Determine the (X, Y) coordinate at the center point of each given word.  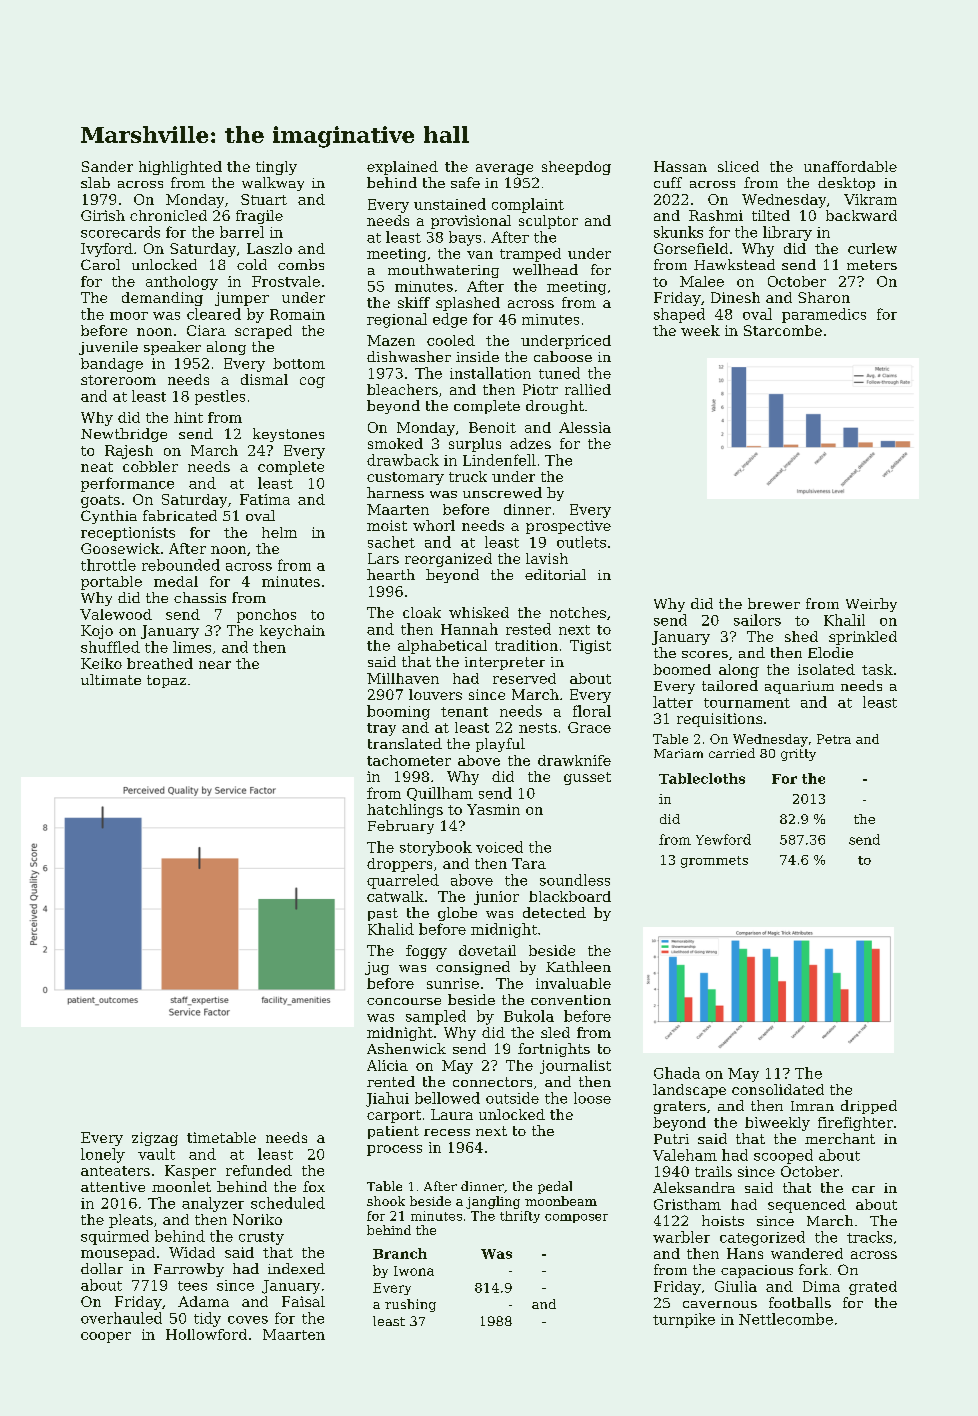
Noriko (257, 1219)
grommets (714, 862)
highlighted (180, 168)
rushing (410, 1305)
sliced (738, 166)
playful (500, 745)
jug (377, 968)
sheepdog (576, 168)
